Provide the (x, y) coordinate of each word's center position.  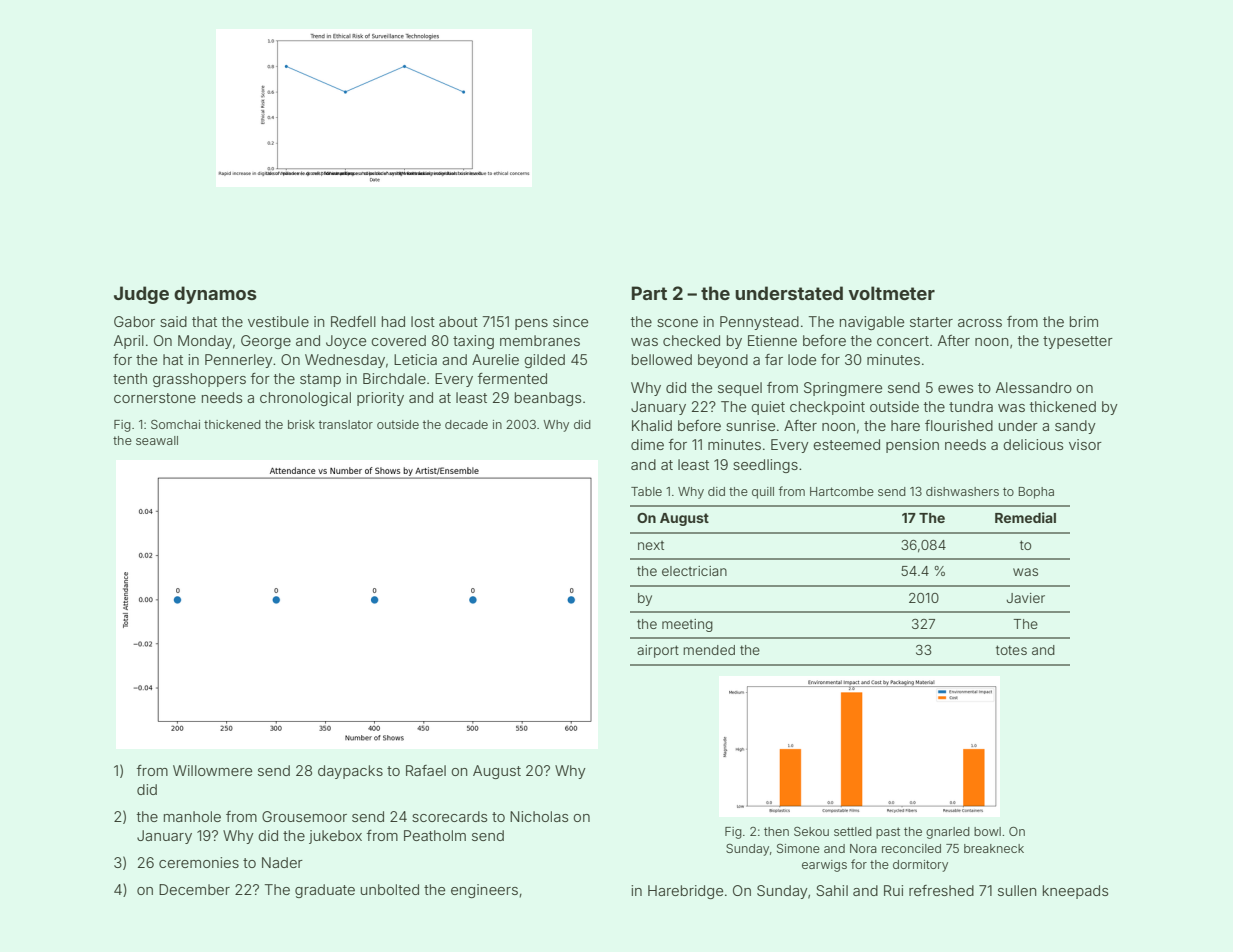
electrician (694, 571)
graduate (325, 891)
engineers (484, 891)
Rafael (426, 770)
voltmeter (891, 293)
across (980, 323)
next (651, 545)
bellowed (662, 359)
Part (649, 293)
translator (346, 424)
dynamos (215, 295)
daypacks (350, 772)
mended (709, 650)
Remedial (1025, 517)
